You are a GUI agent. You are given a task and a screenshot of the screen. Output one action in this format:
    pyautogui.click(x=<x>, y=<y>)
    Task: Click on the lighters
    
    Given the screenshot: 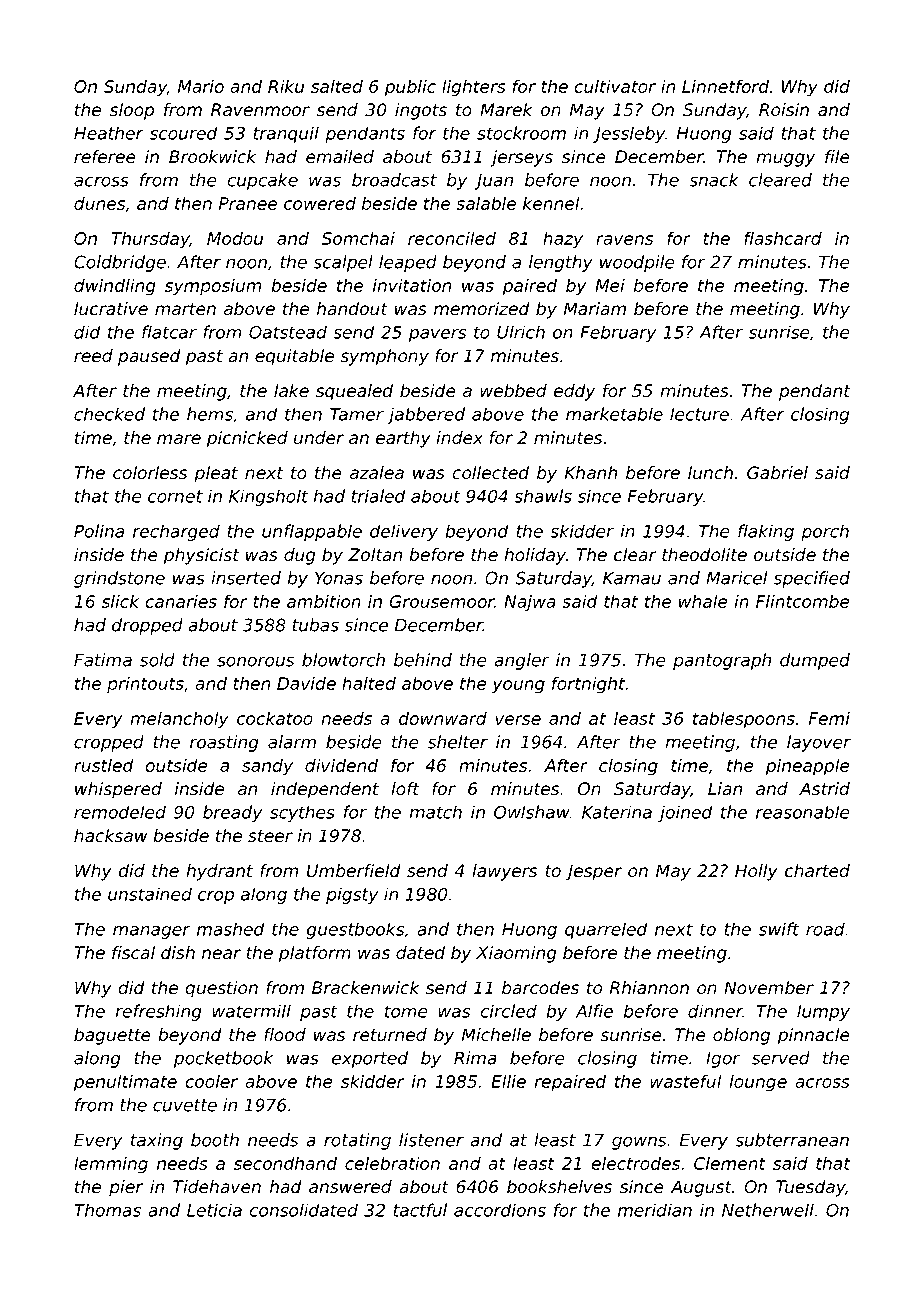 What is the action you would take?
    pyautogui.click(x=474, y=88)
